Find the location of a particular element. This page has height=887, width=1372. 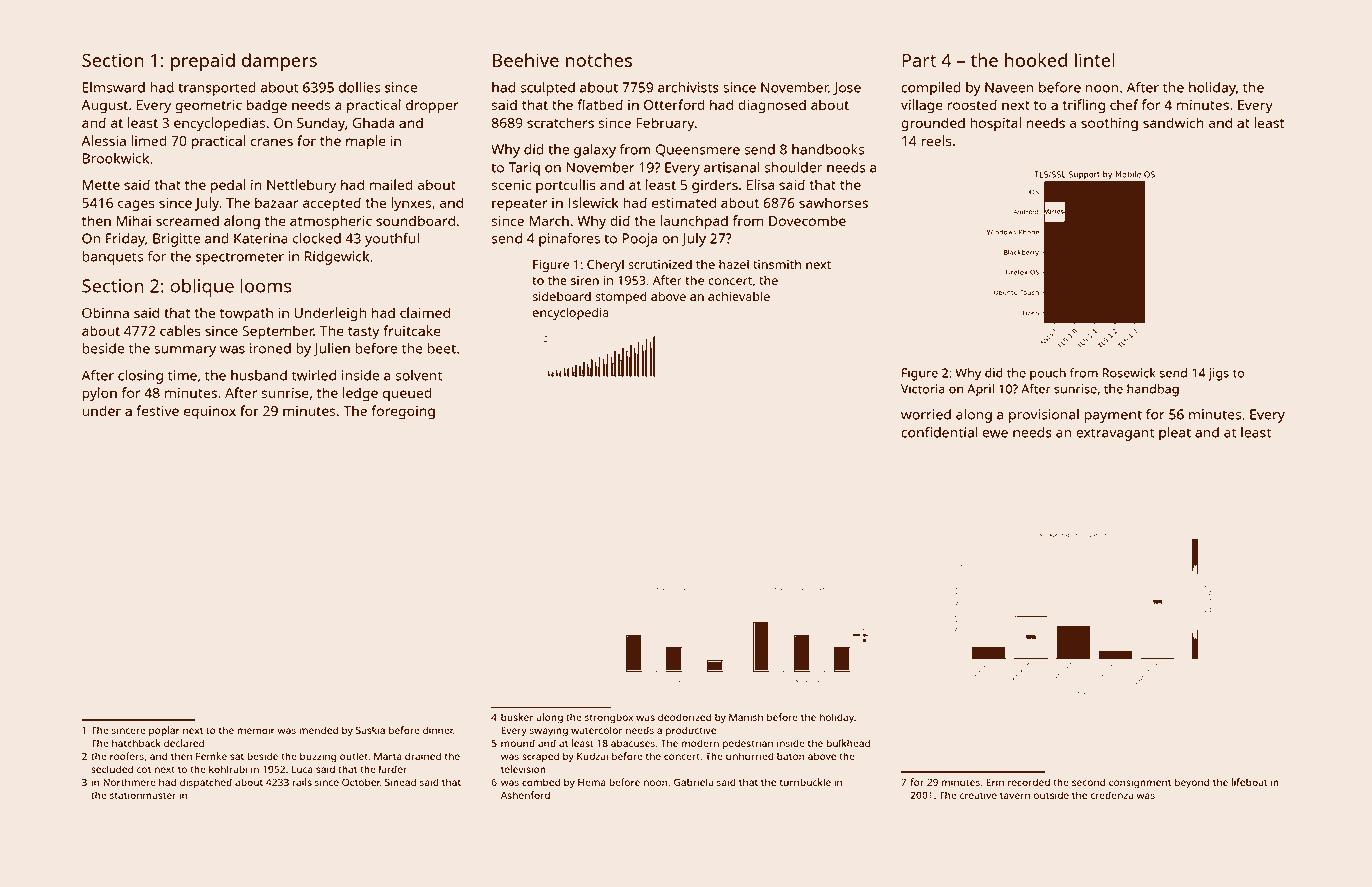

confidential is located at coordinates (939, 432).
